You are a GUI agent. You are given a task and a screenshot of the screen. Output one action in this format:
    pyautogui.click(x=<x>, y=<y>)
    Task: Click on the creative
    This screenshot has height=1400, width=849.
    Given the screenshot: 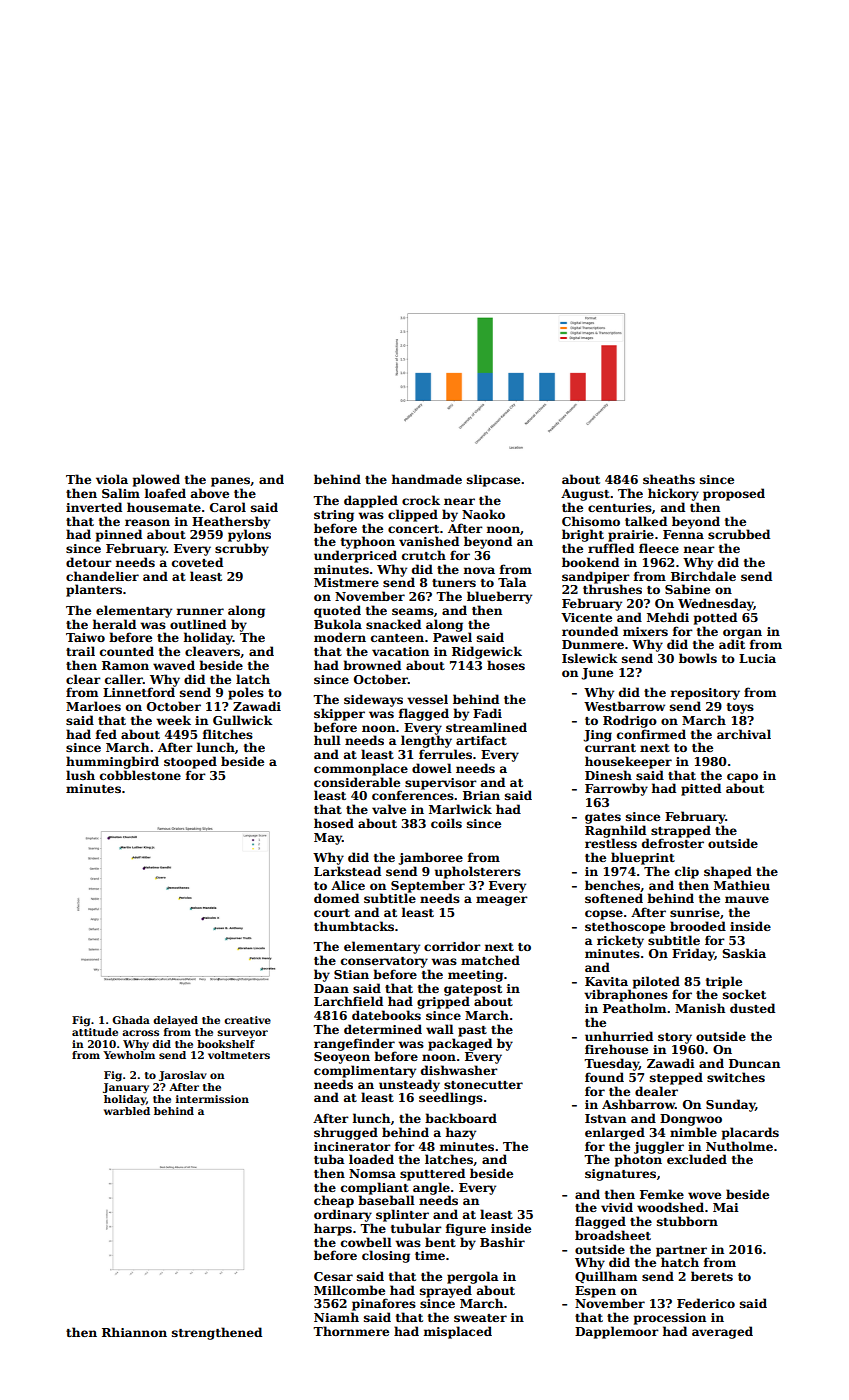 What is the action you would take?
    pyautogui.click(x=247, y=1020)
